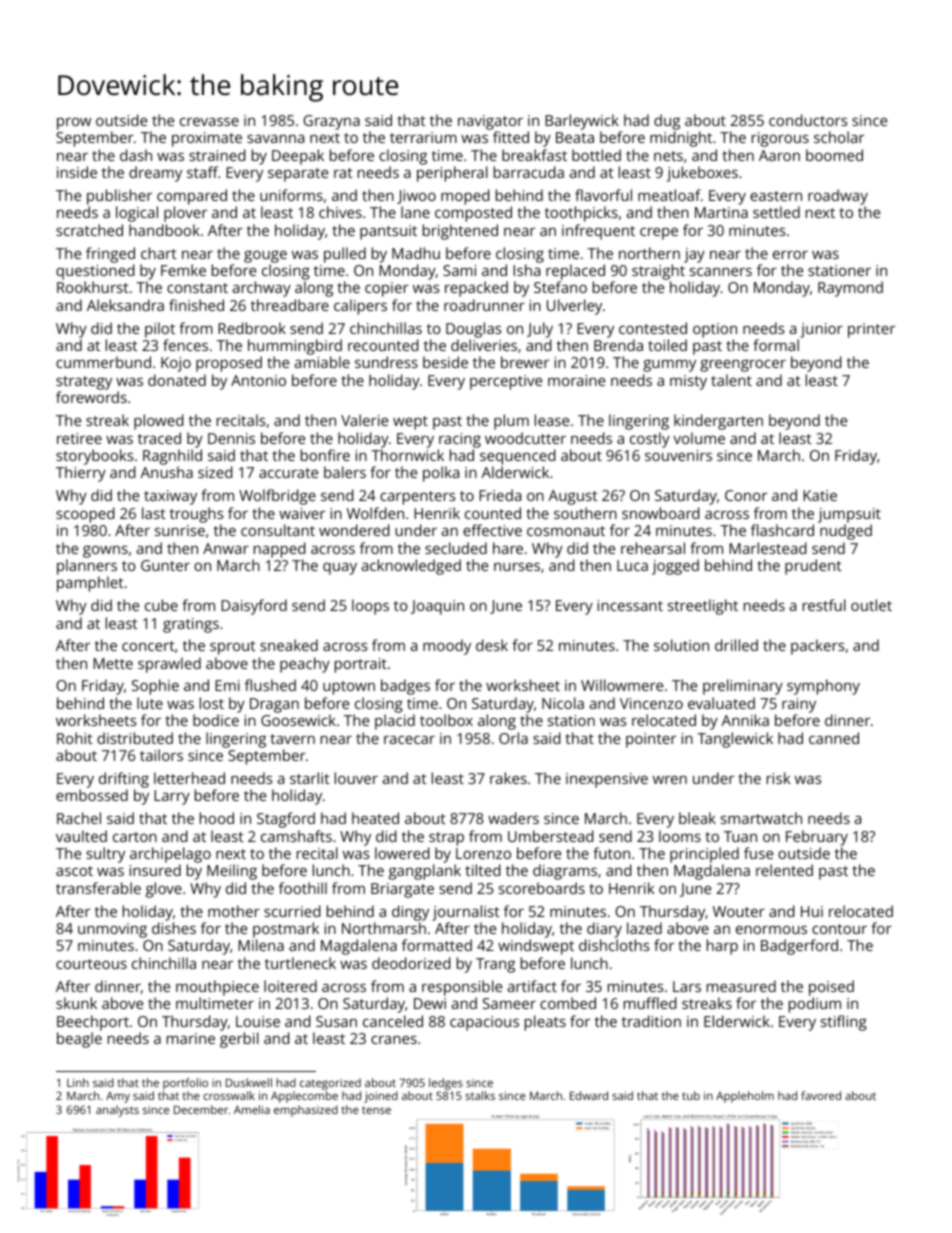  Describe the element at coordinates (174, 928) in the image. I see `dishes` at that location.
